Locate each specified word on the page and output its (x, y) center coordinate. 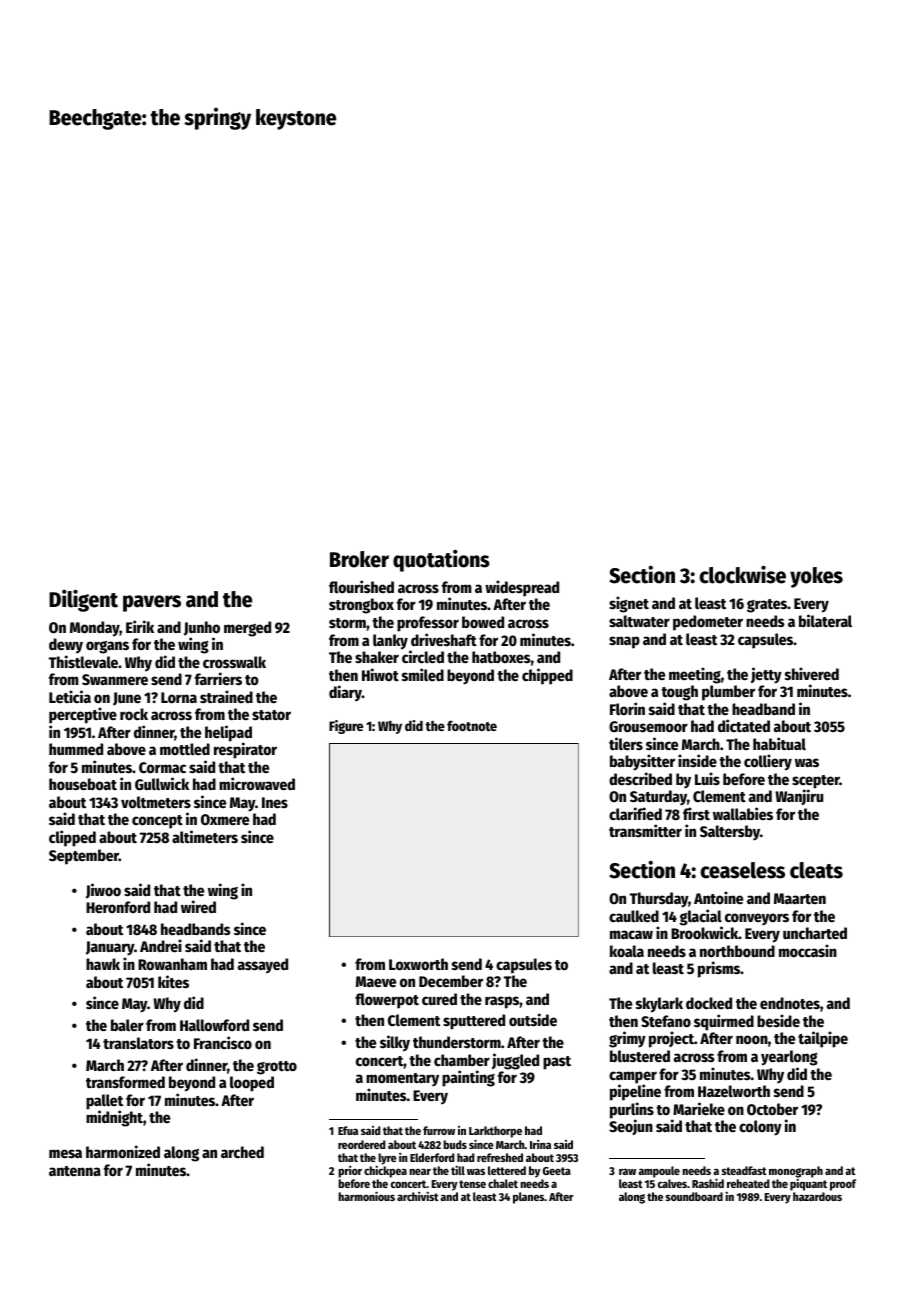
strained (226, 696)
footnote (472, 725)
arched (242, 1152)
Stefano (666, 1021)
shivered (812, 673)
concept (157, 822)
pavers (152, 603)
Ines (275, 802)
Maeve (376, 981)
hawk (103, 964)
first (696, 813)
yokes (816, 577)
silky (395, 1043)
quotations (441, 560)
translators (138, 1043)
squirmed (724, 1022)
